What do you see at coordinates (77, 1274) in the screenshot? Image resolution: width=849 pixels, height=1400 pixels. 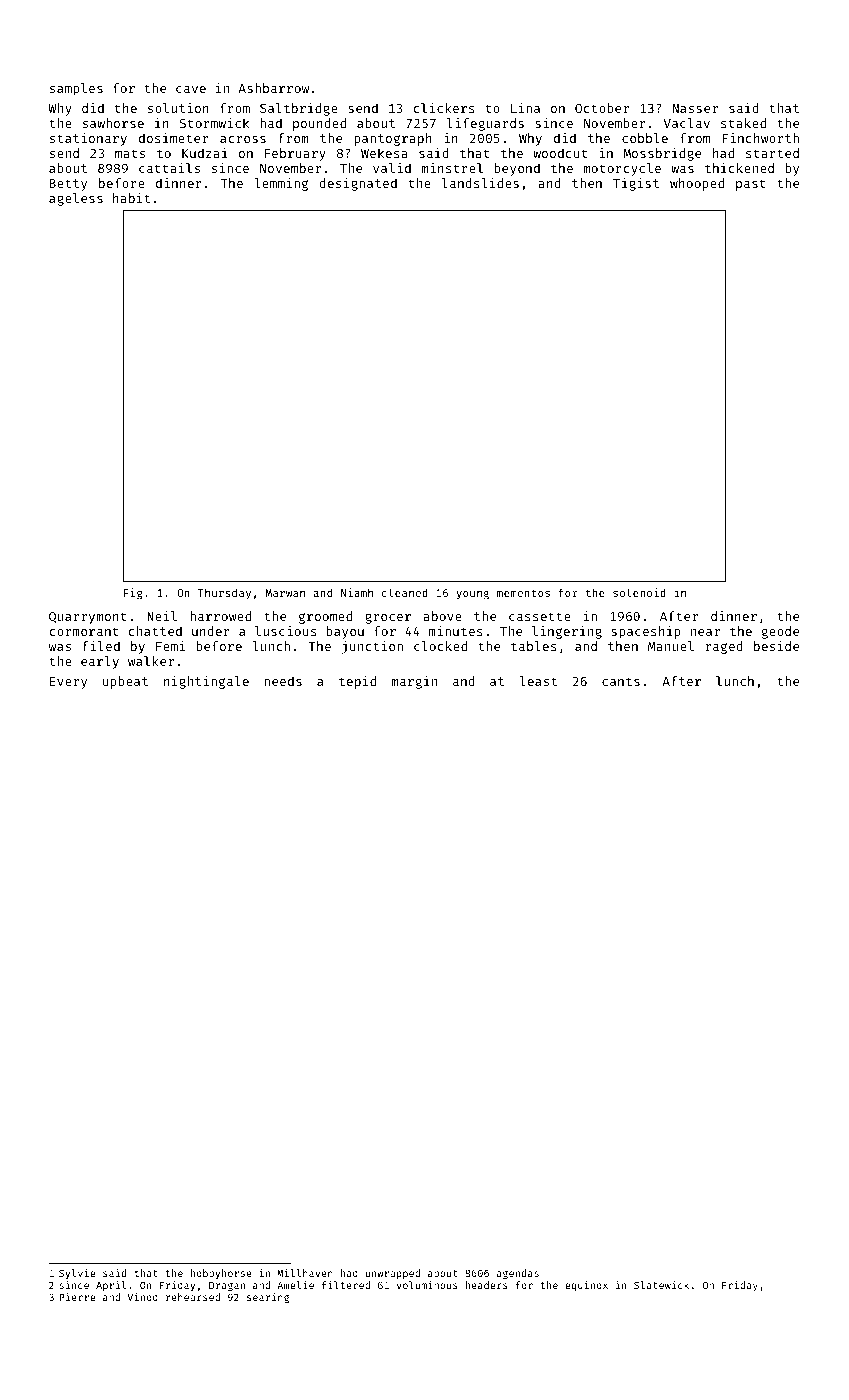 I see `Sylvie` at bounding box center [77, 1274].
